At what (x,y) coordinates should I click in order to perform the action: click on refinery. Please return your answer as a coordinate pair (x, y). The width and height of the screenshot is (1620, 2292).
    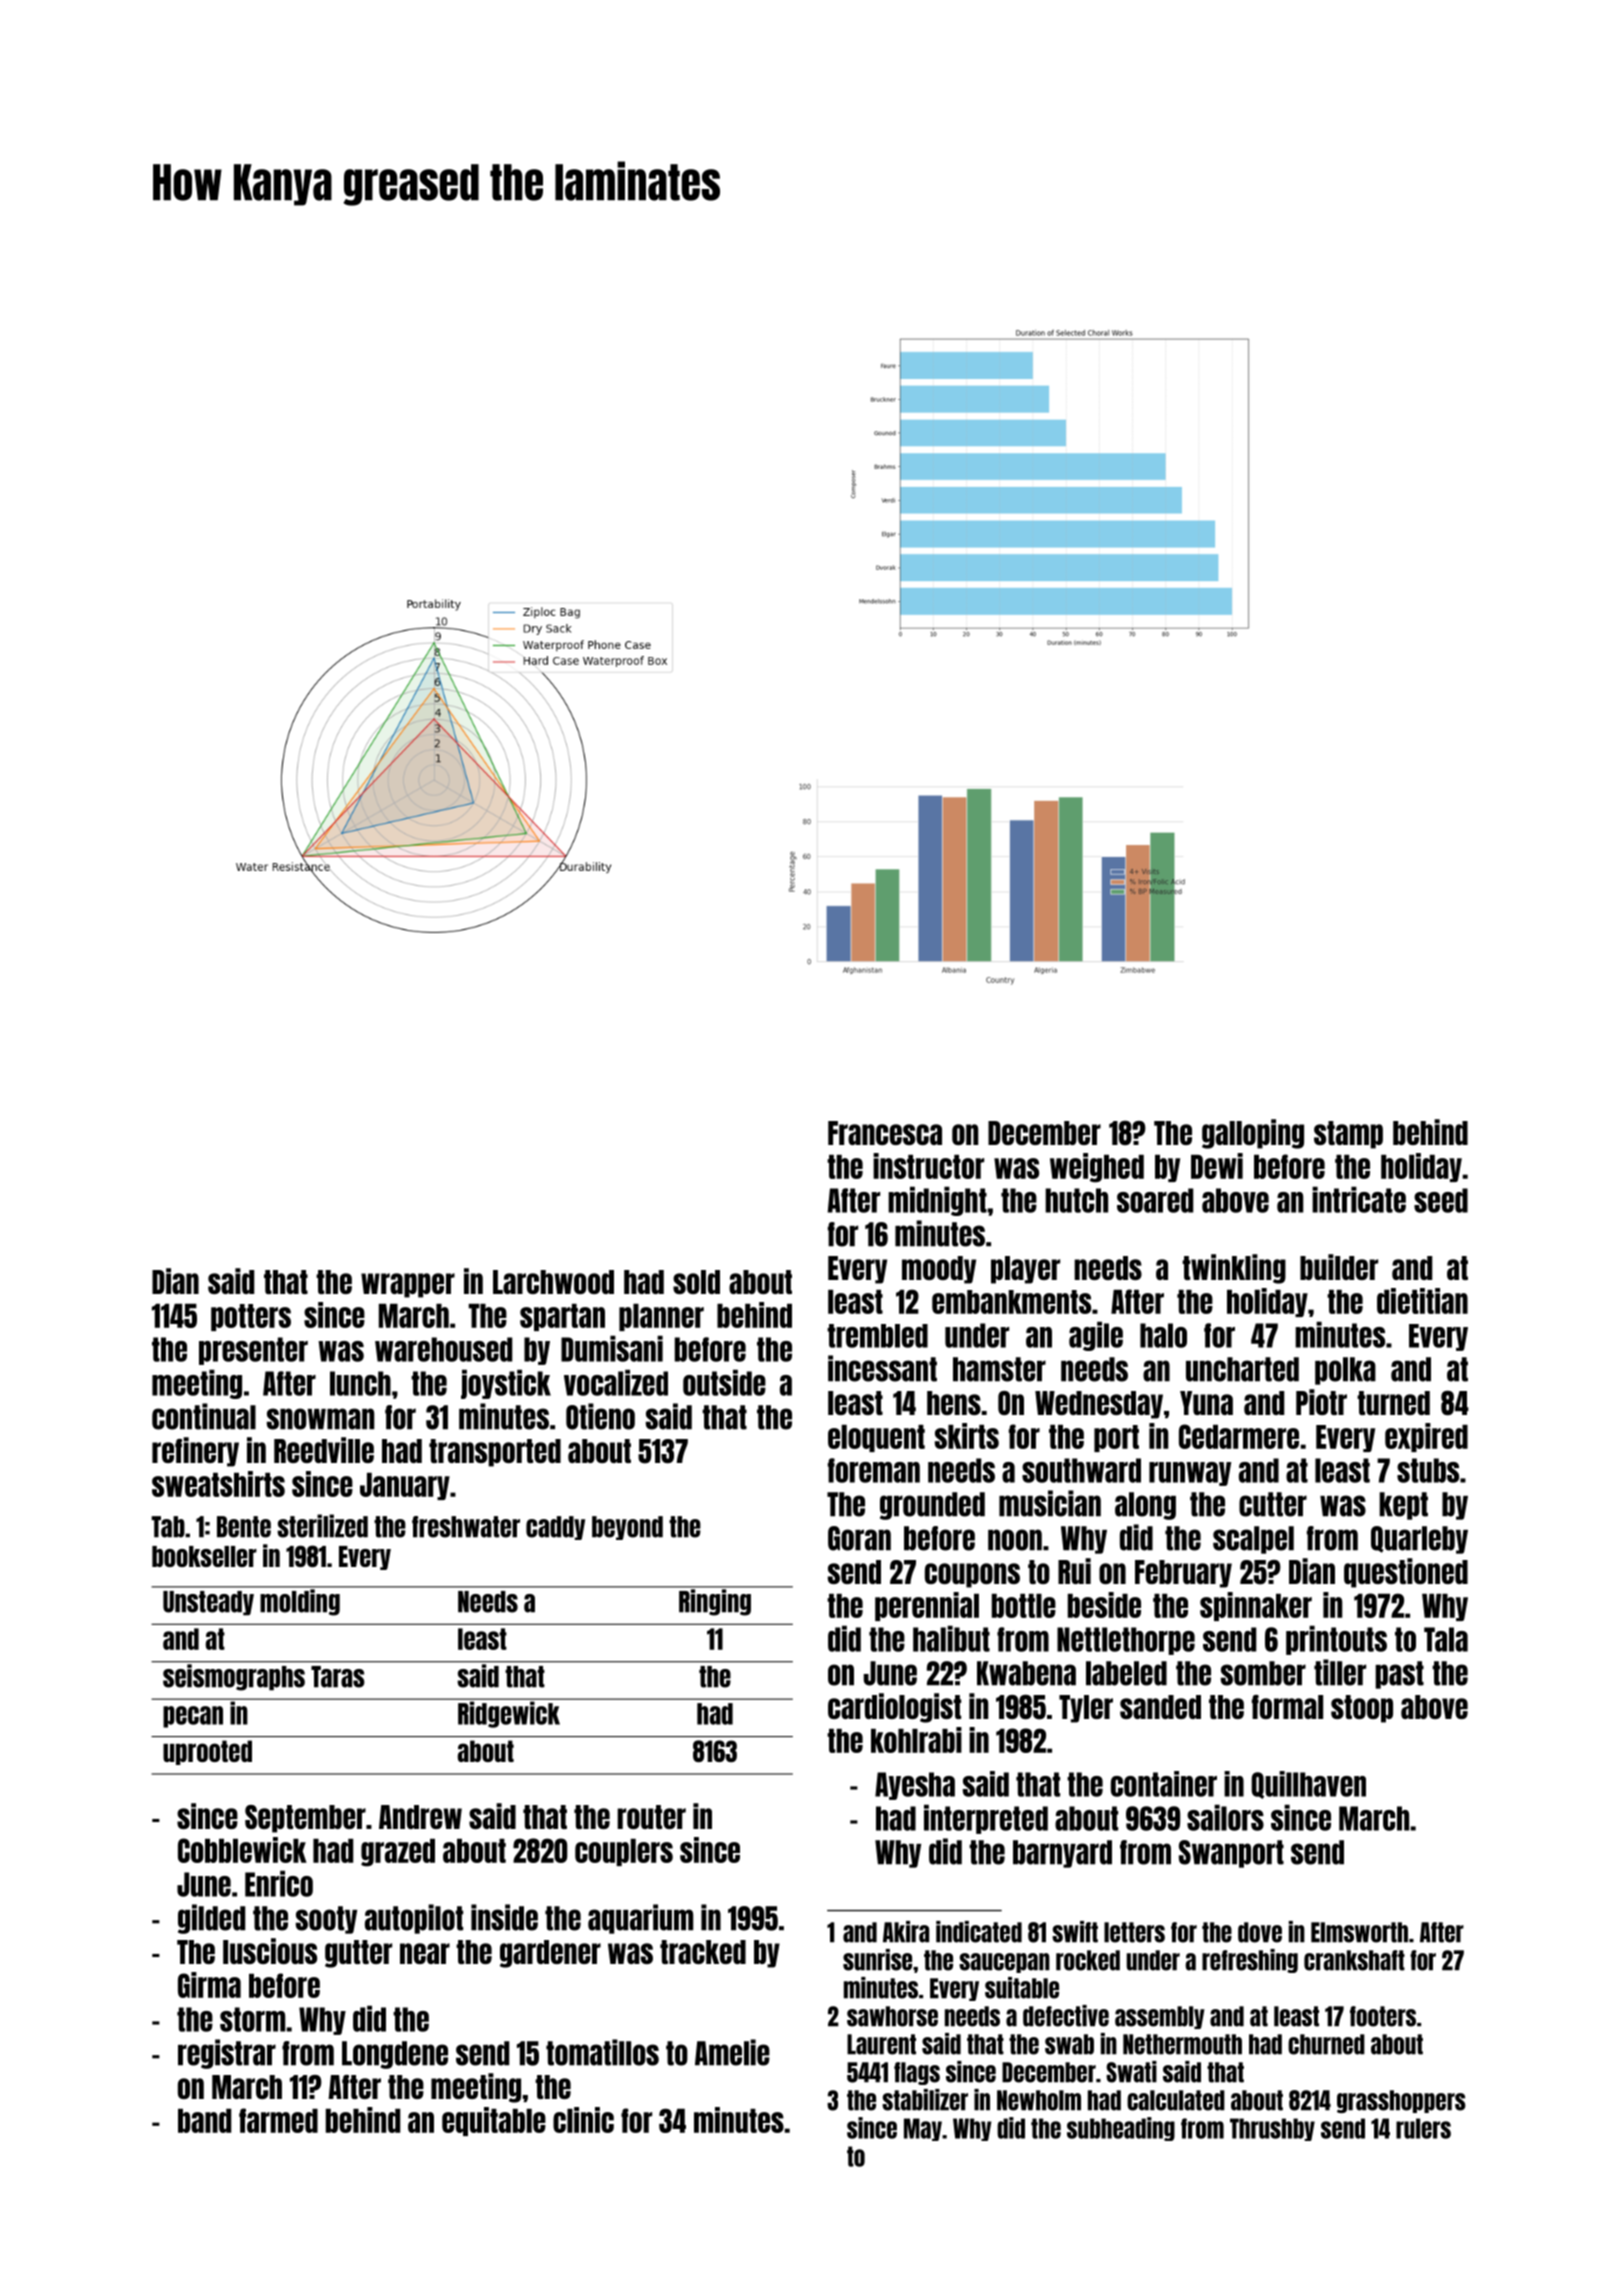
    Looking at the image, I should click on (195, 1452).
